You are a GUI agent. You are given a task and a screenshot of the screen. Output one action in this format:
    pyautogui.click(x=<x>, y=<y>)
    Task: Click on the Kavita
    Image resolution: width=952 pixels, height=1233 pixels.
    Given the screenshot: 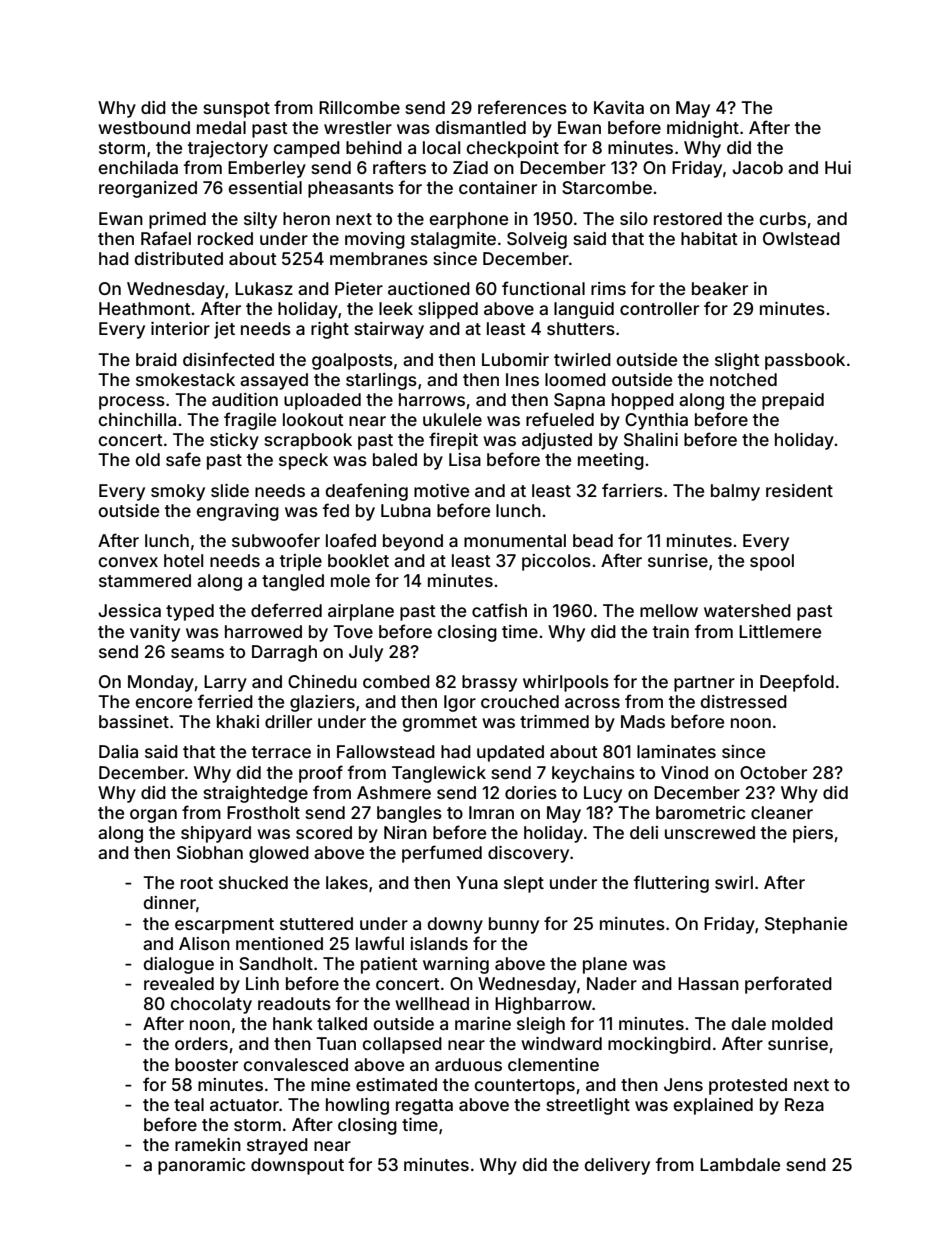 What is the action you would take?
    pyautogui.click(x=619, y=107)
